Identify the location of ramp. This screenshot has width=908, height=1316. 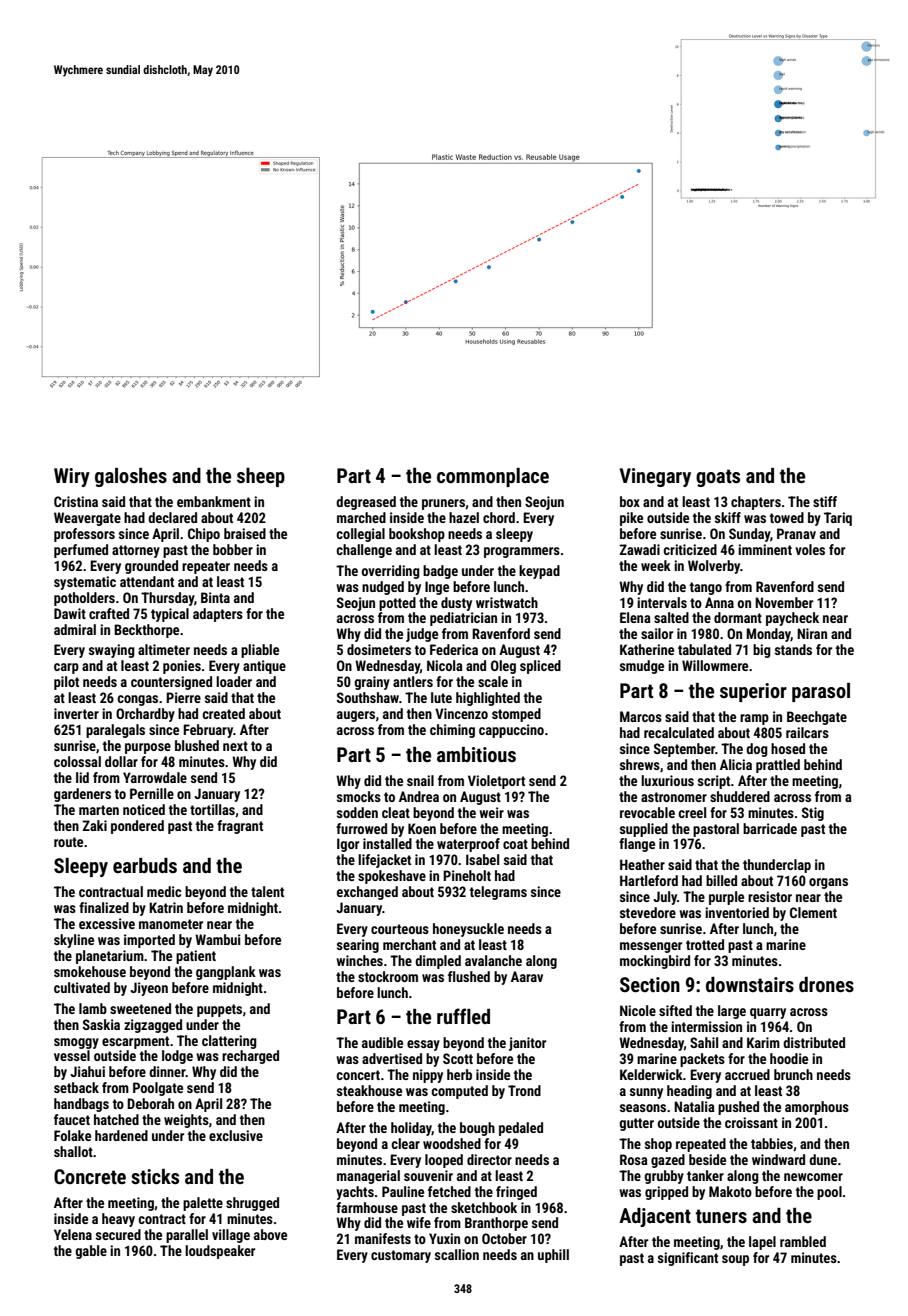
(754, 719).
